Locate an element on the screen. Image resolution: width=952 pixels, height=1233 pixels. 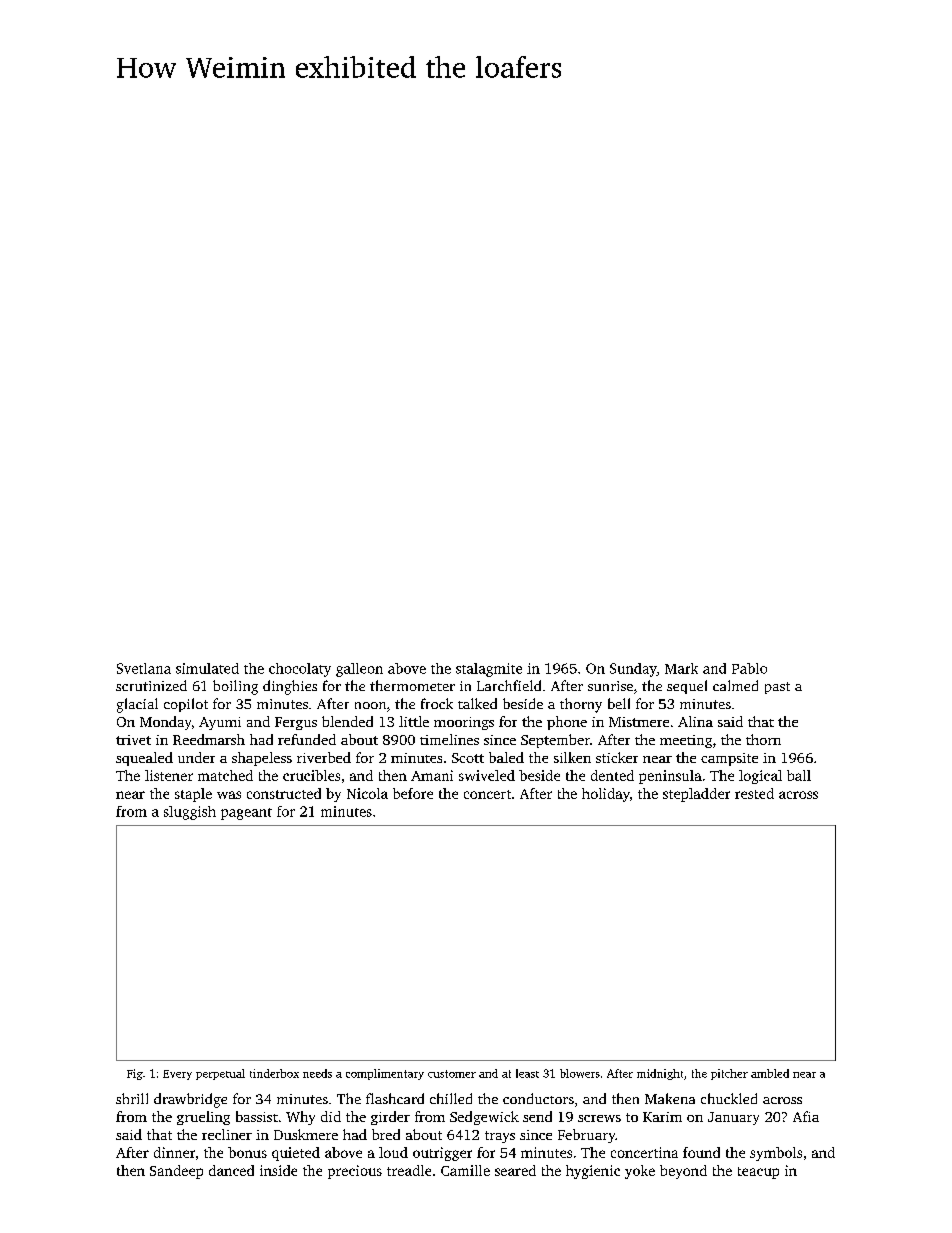
Pablo is located at coordinates (749, 668).
